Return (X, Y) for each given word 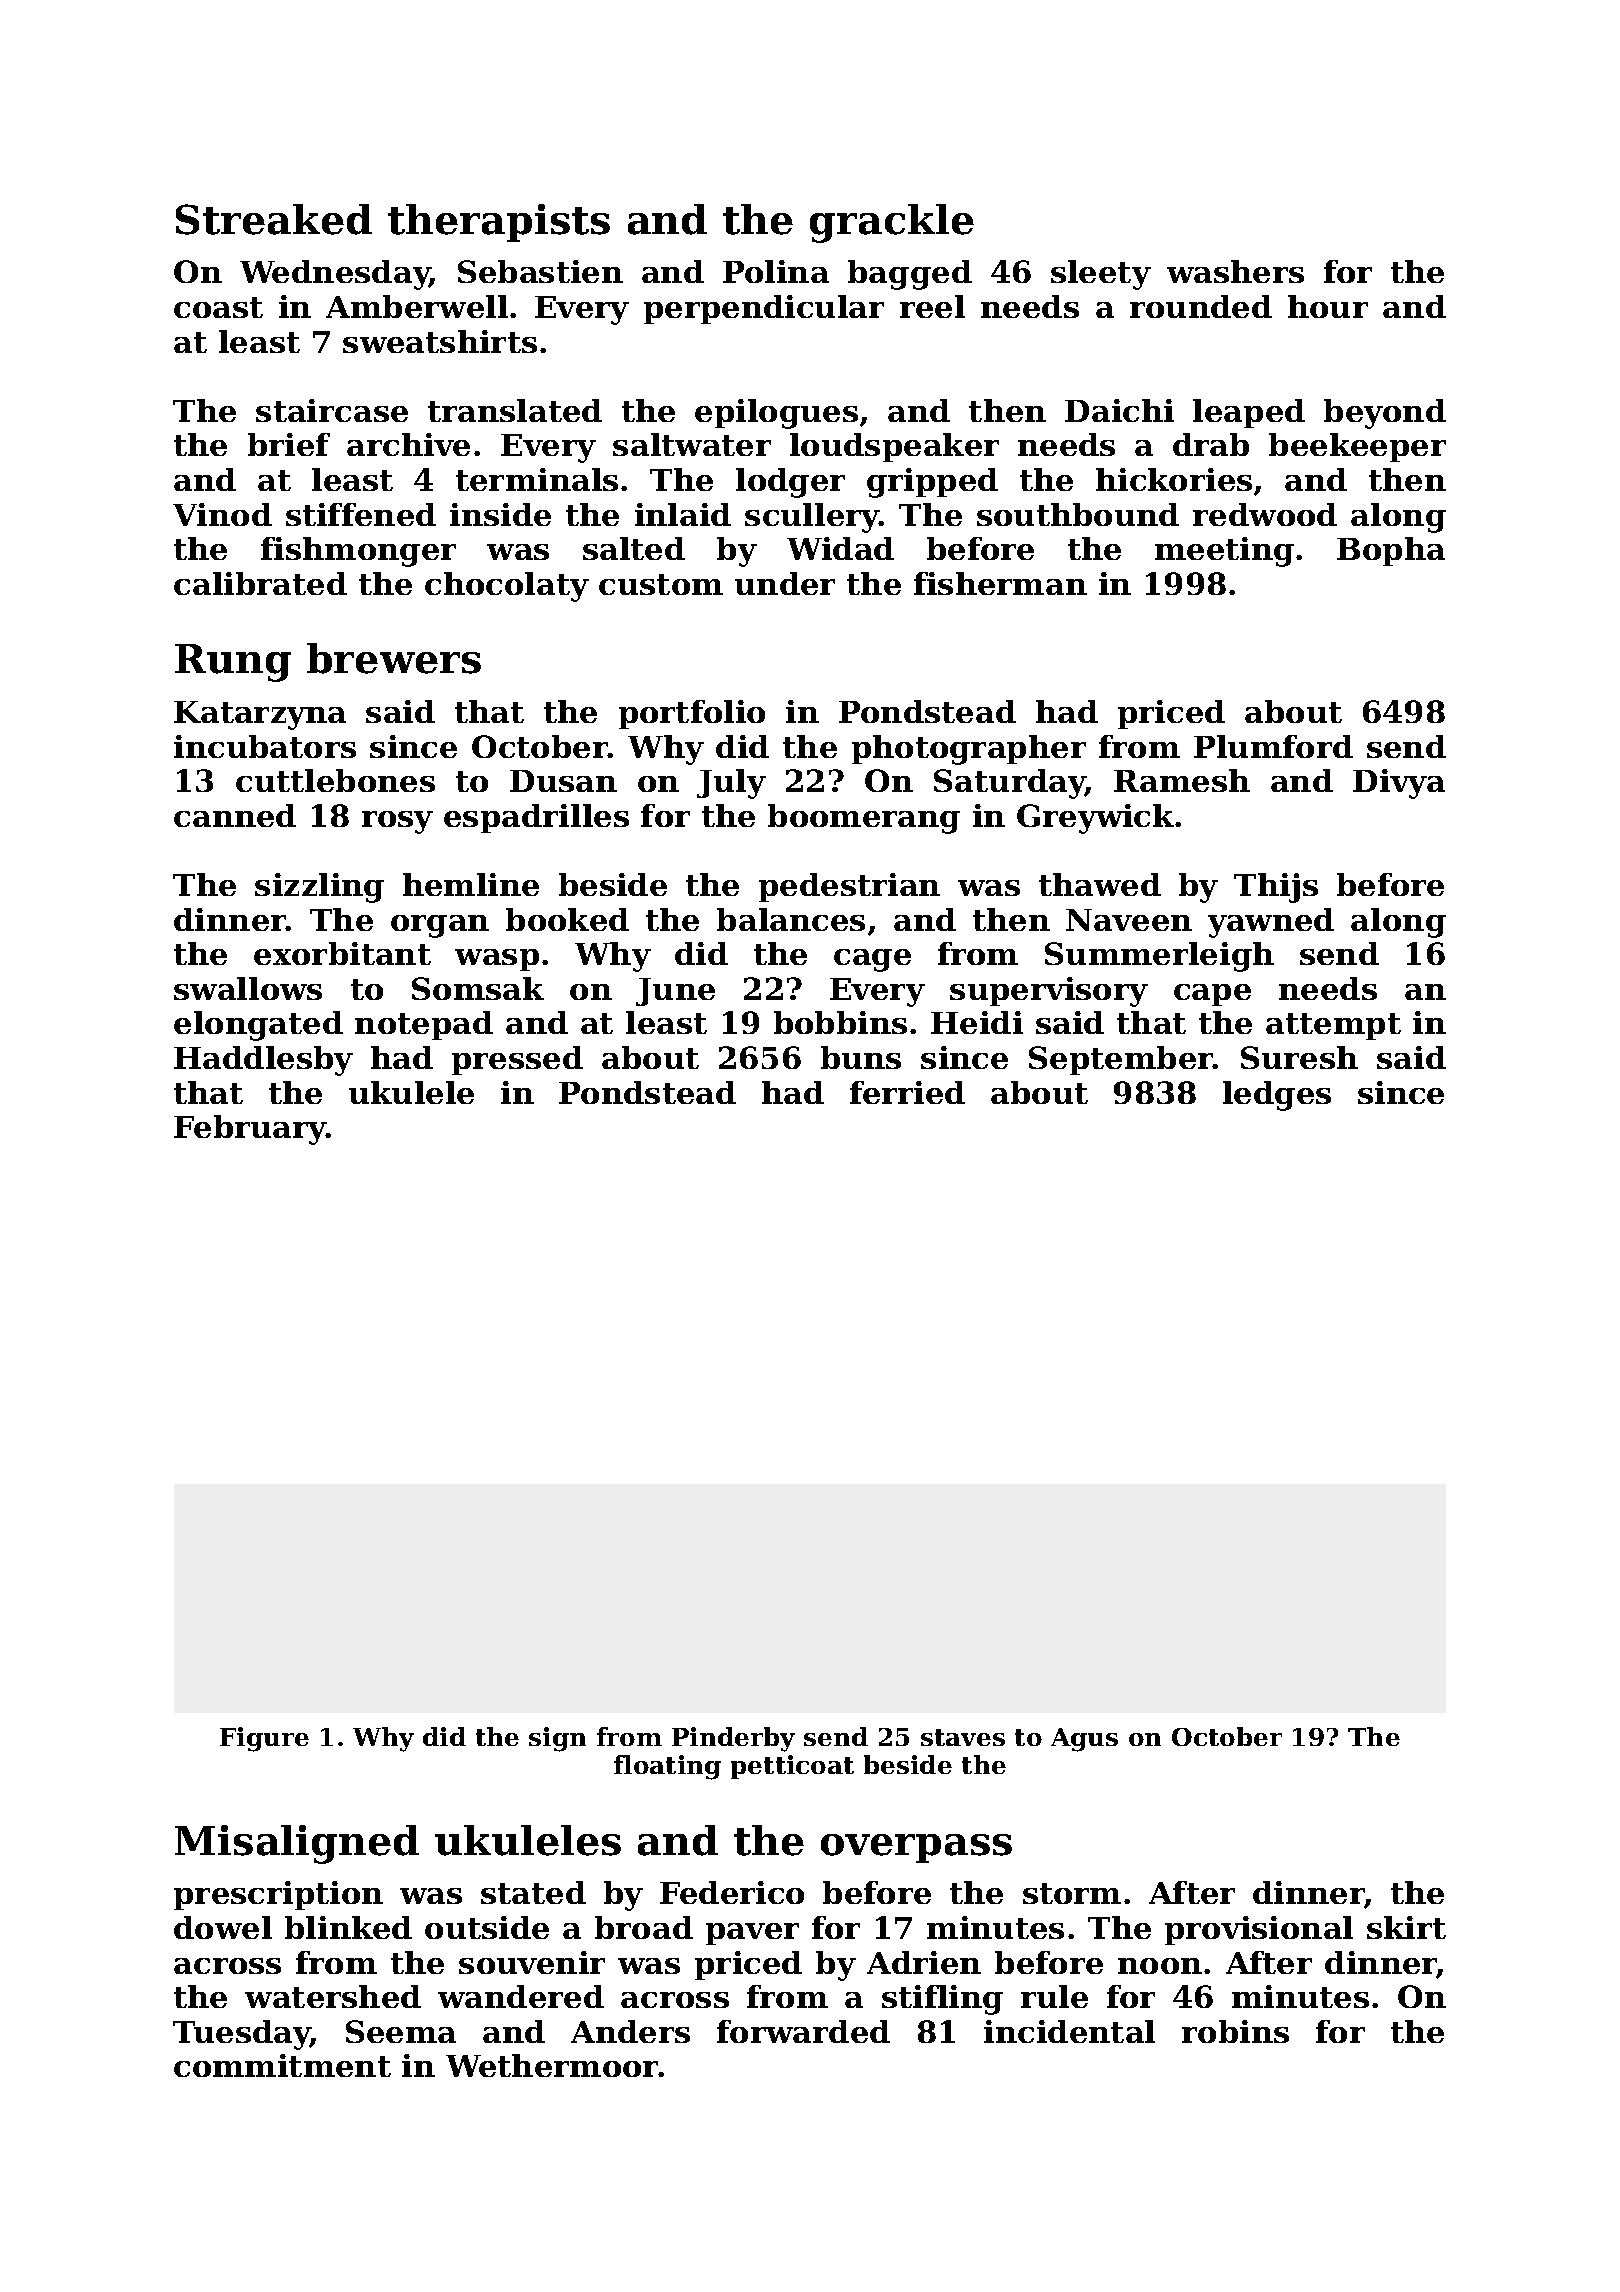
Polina (776, 271)
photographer (969, 750)
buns (861, 1057)
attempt (1333, 1026)
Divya (1399, 784)
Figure (264, 1739)
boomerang (864, 819)
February (250, 1130)
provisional (1259, 1930)
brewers (394, 658)
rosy (397, 822)
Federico (732, 1892)
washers (1235, 271)
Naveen (1129, 920)
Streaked (274, 219)
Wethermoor (552, 2065)
